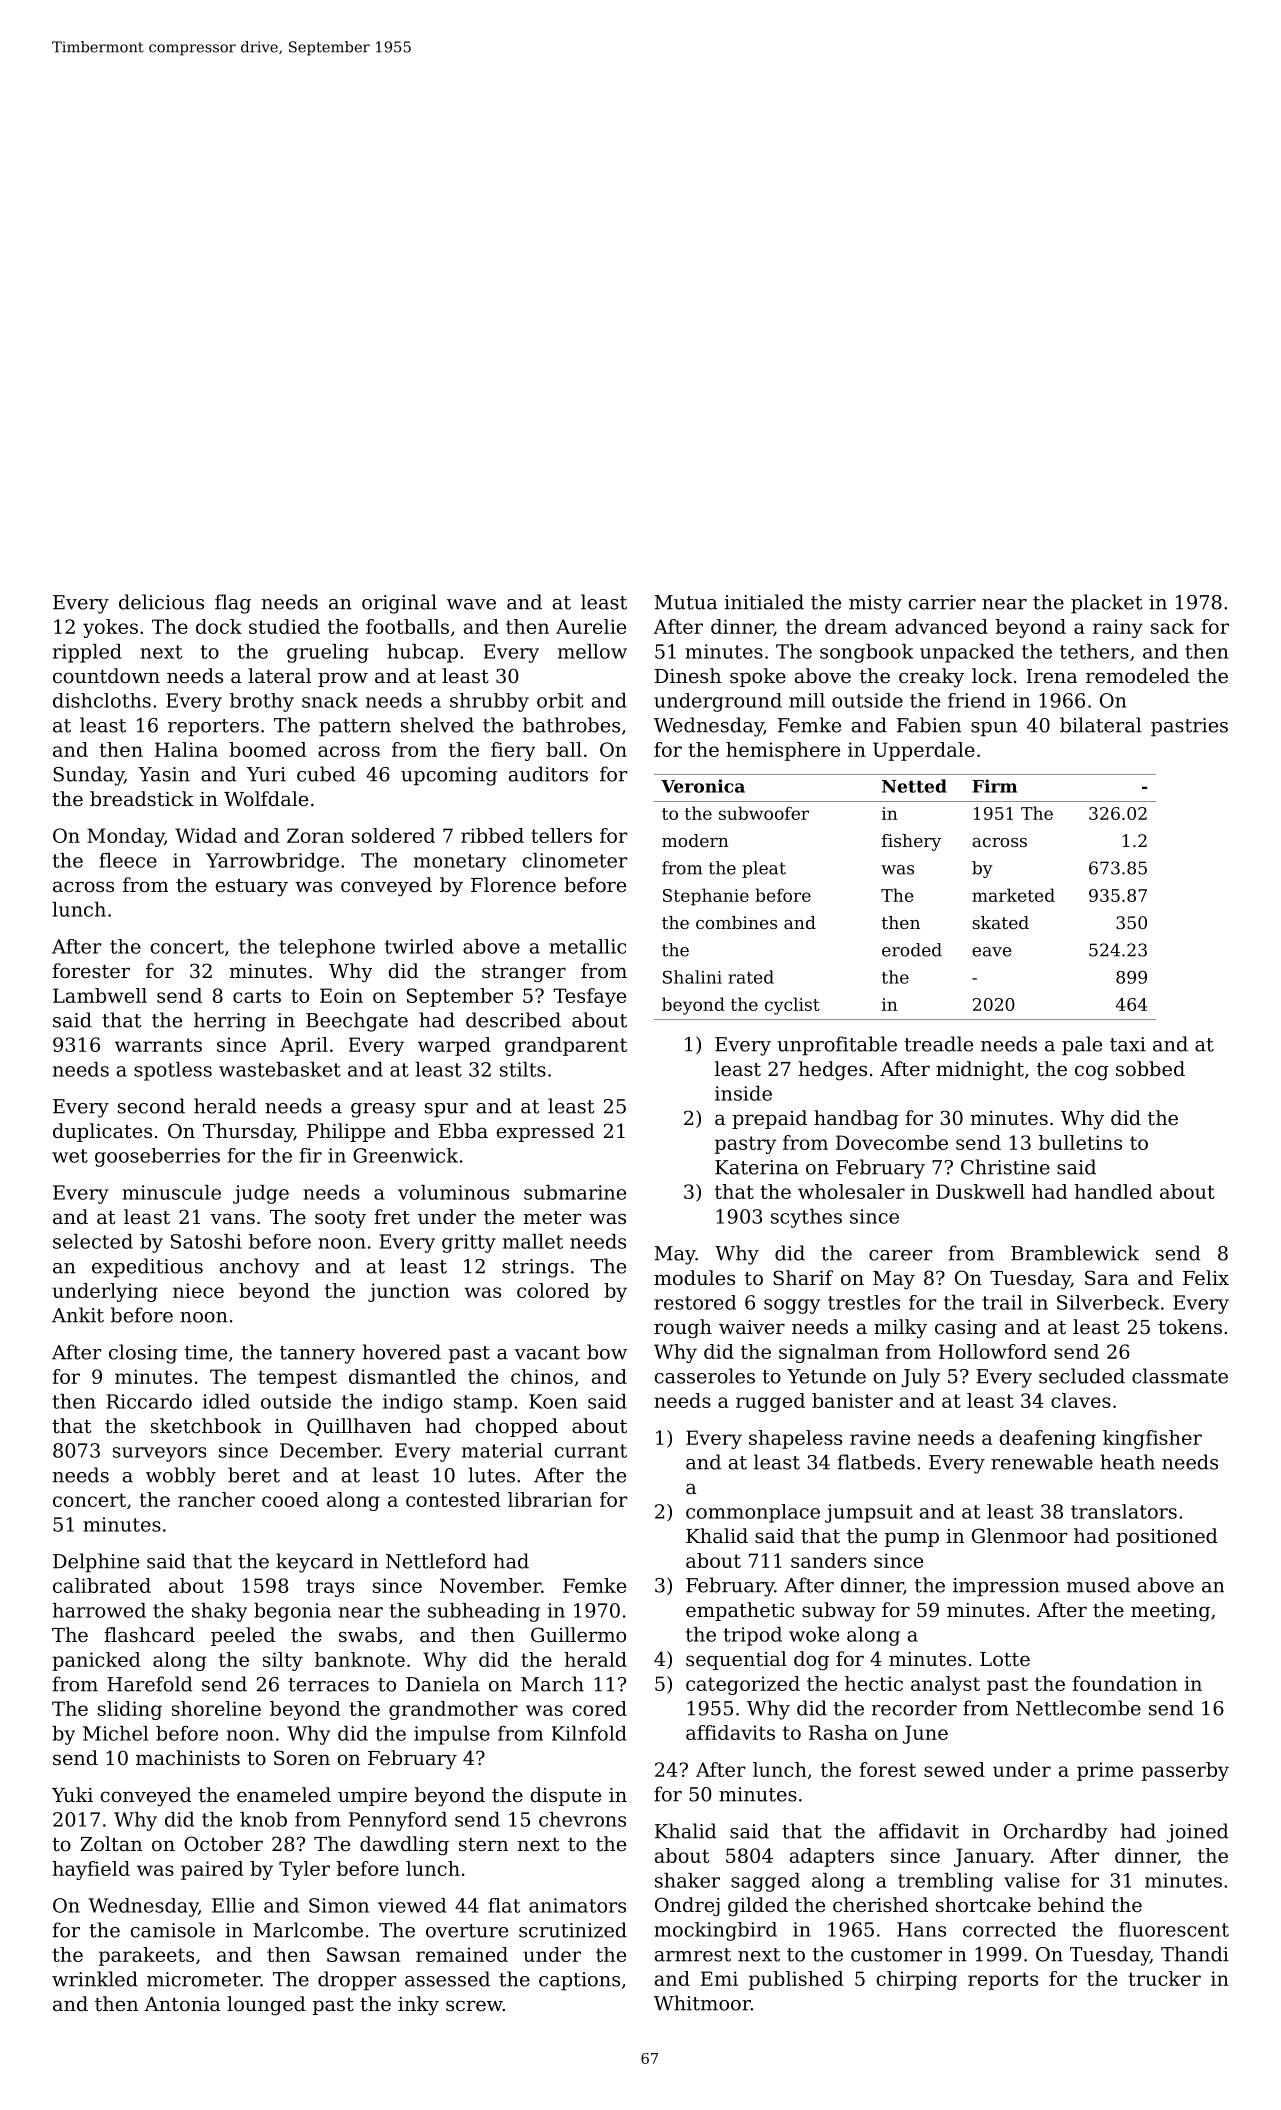 This page has height=2110, width=1281. I want to click on Whitmoor, so click(702, 2003).
